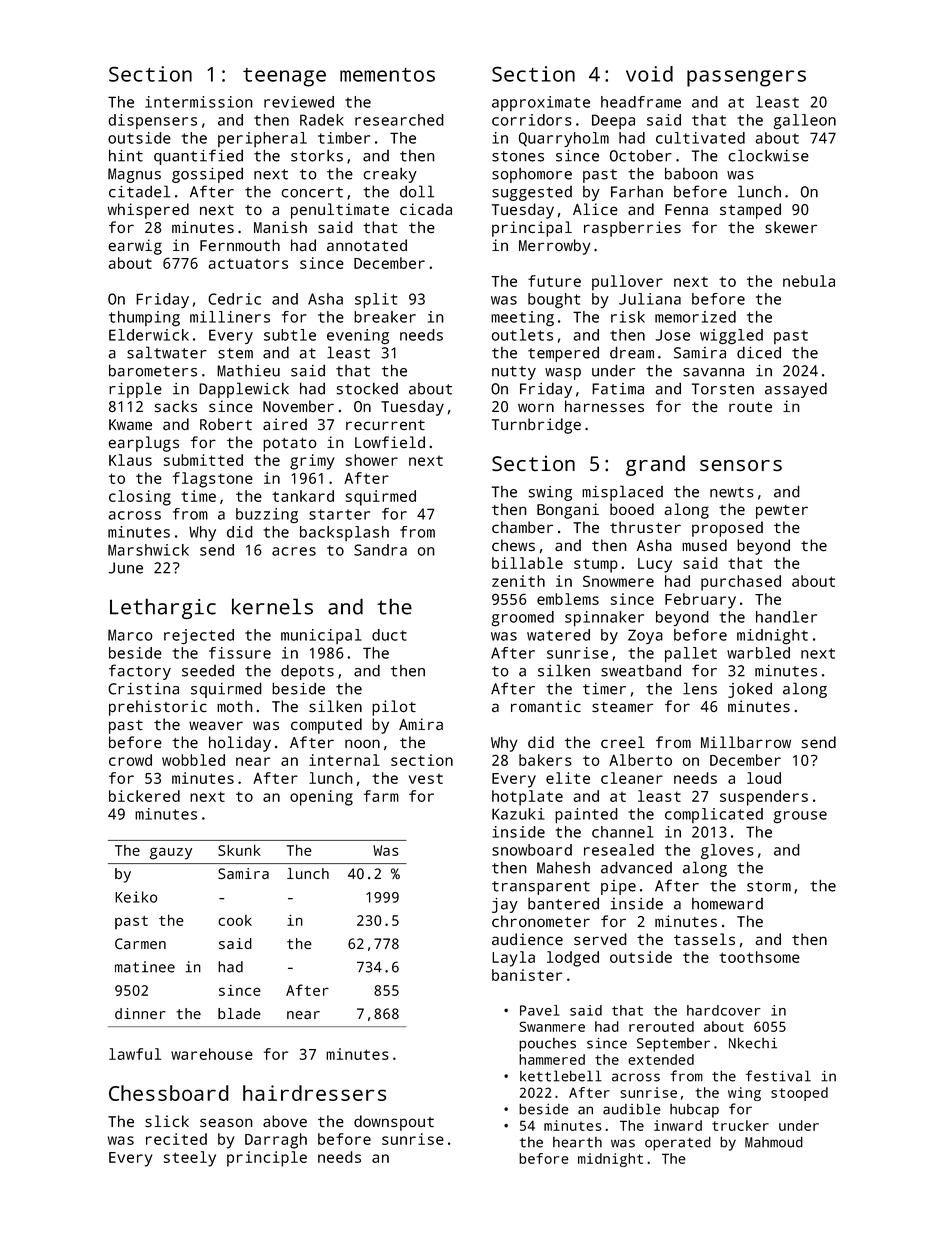 Image resolution: width=952 pixels, height=1233 pixels. I want to click on concert, so click(312, 192).
